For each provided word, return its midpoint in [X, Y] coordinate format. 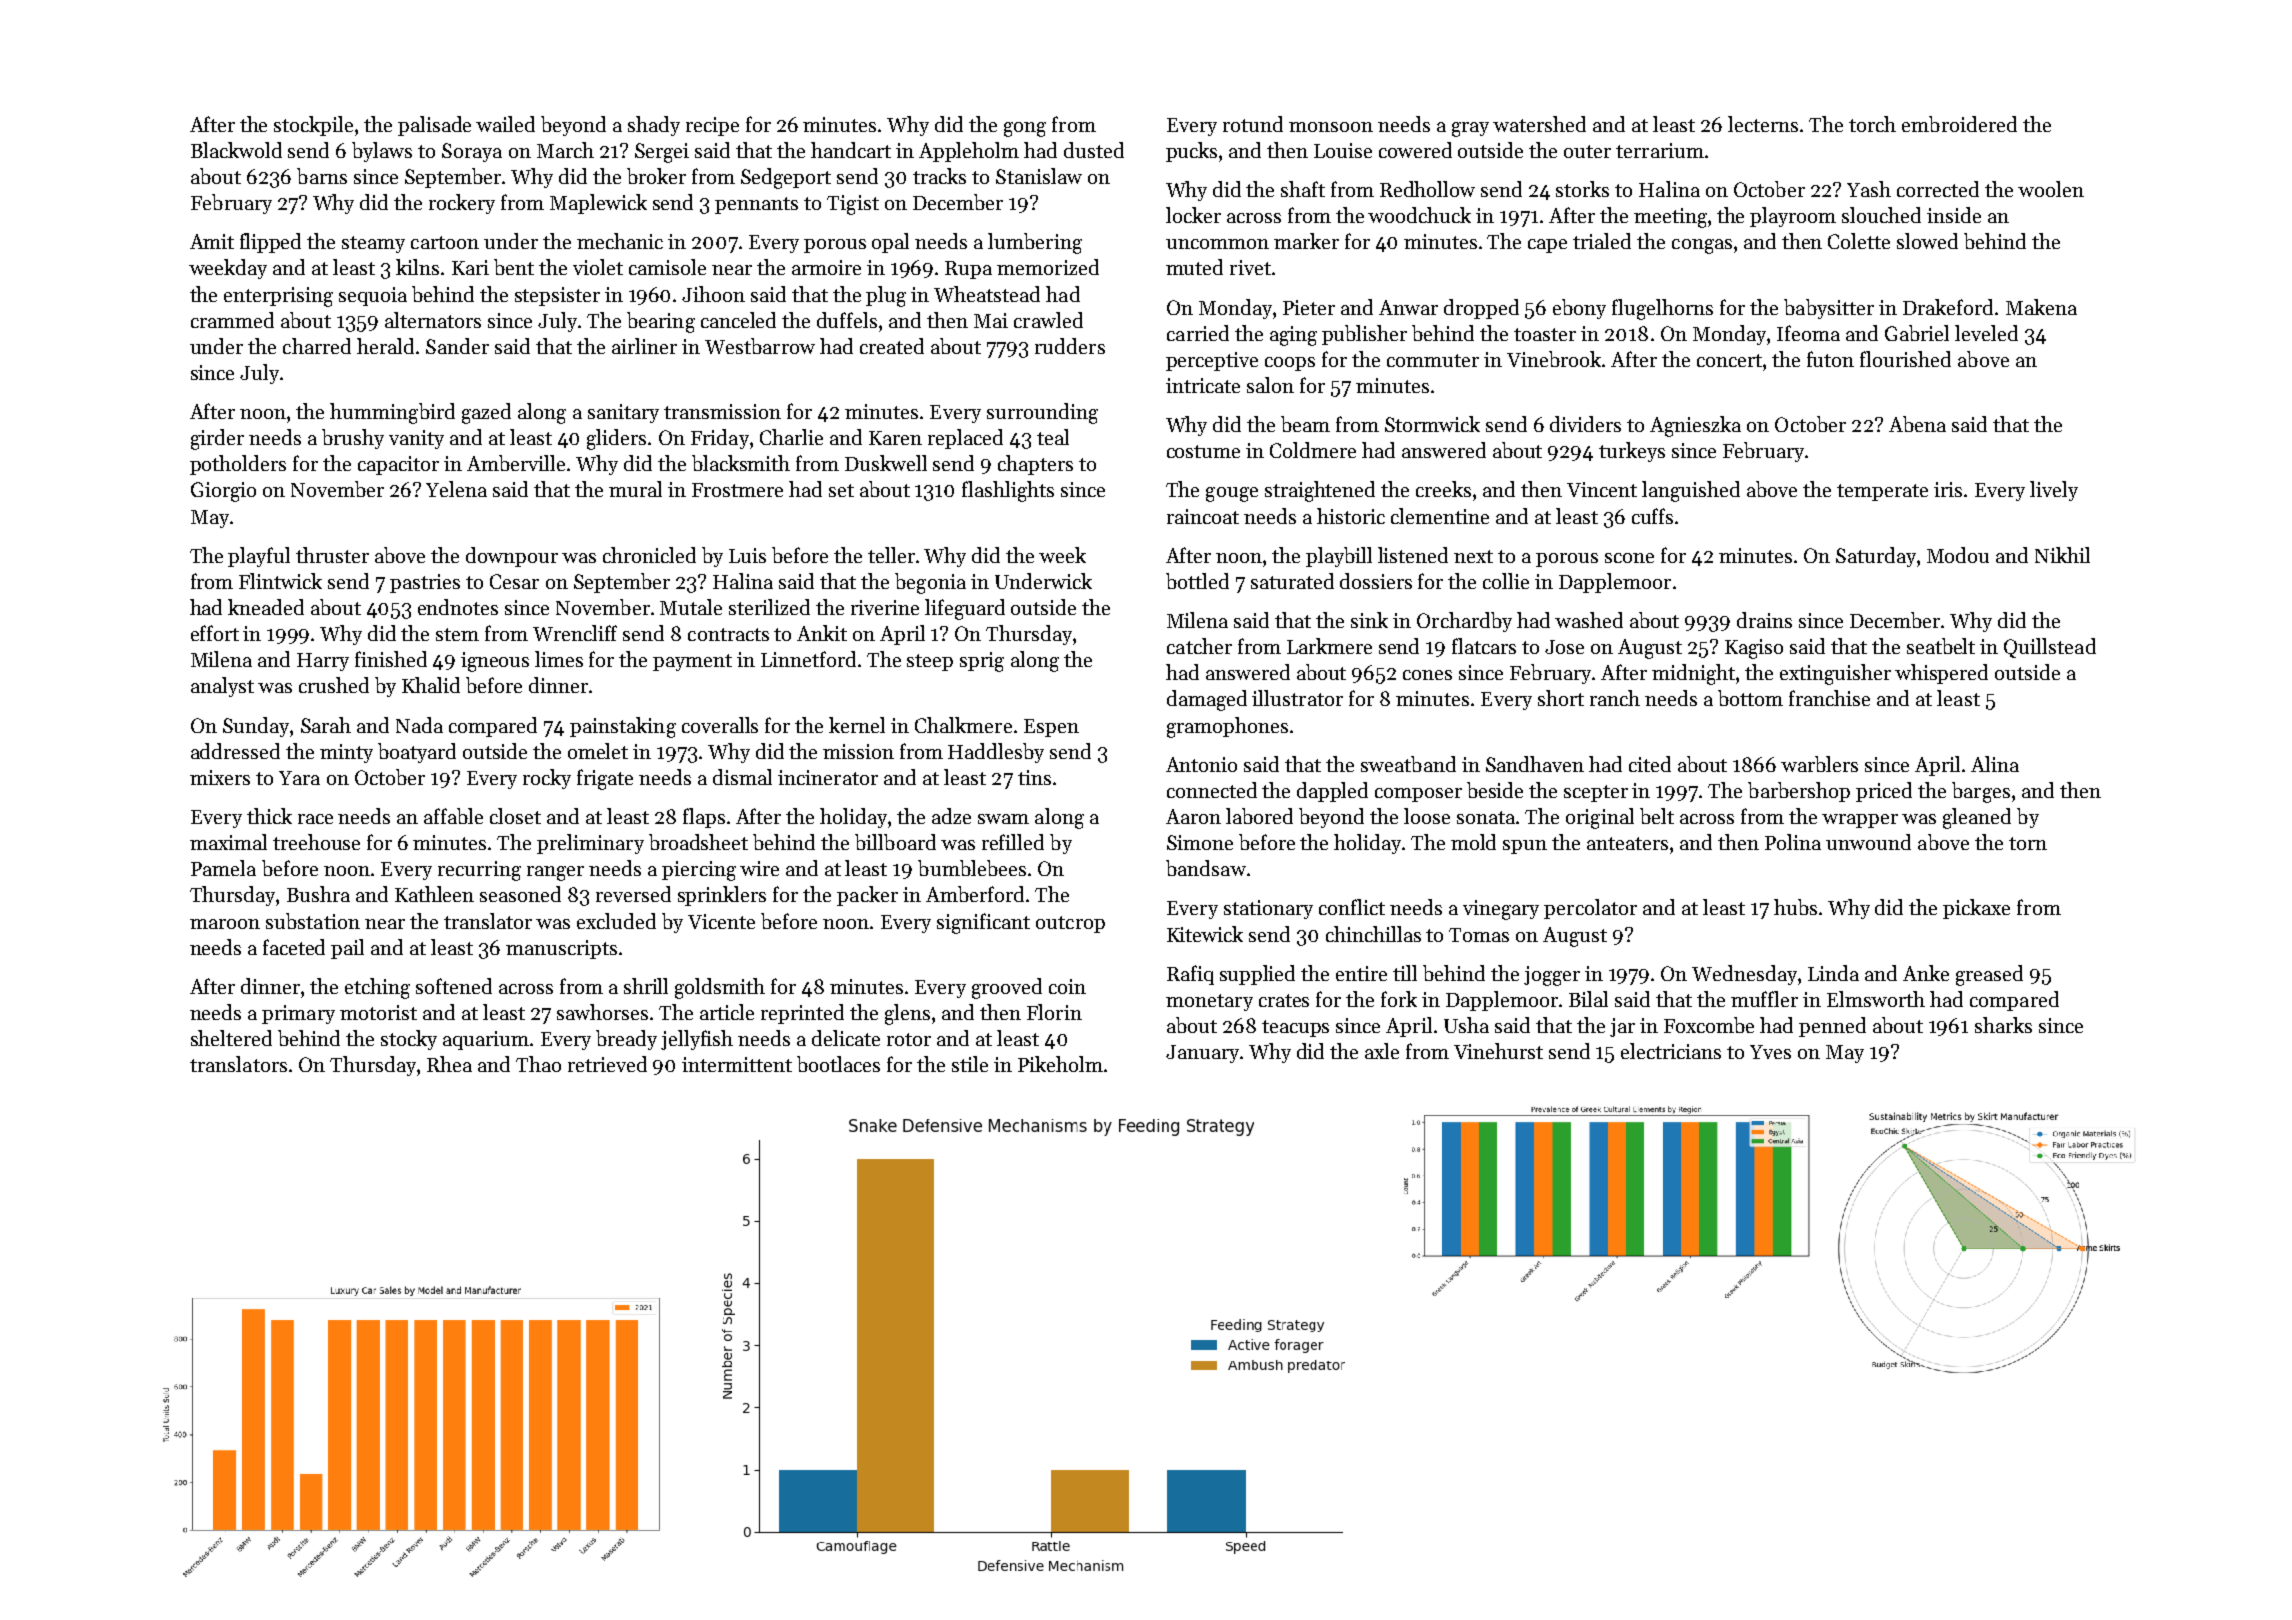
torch [1872, 124]
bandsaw [1206, 868]
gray [1470, 129]
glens [907, 1014]
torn [2028, 843]
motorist [378, 1012]
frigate [605, 779]
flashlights [1008, 491]
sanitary [623, 413]
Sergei [662, 153]
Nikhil [2062, 555]
